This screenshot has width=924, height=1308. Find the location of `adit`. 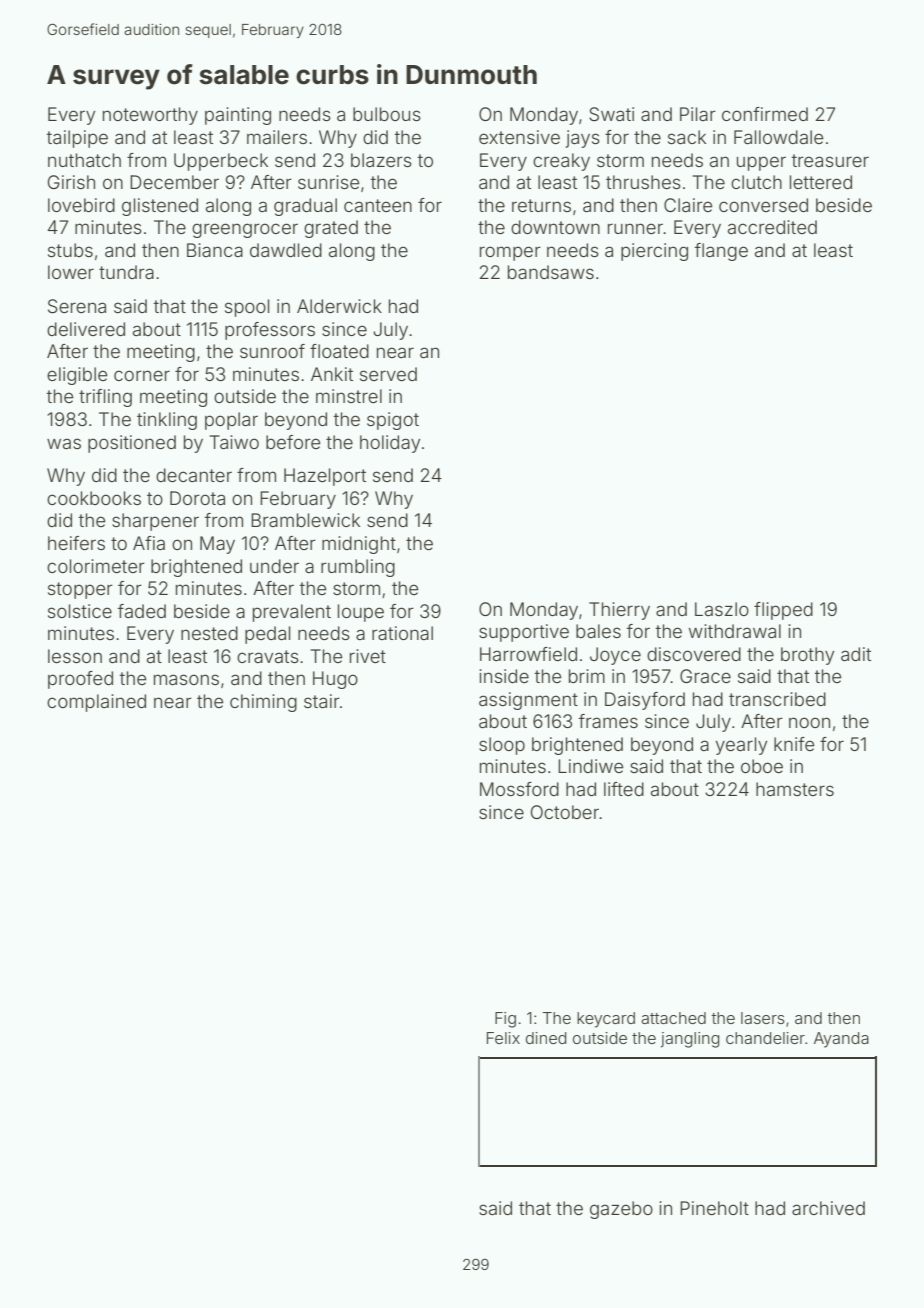

adit is located at coordinates (856, 654).
